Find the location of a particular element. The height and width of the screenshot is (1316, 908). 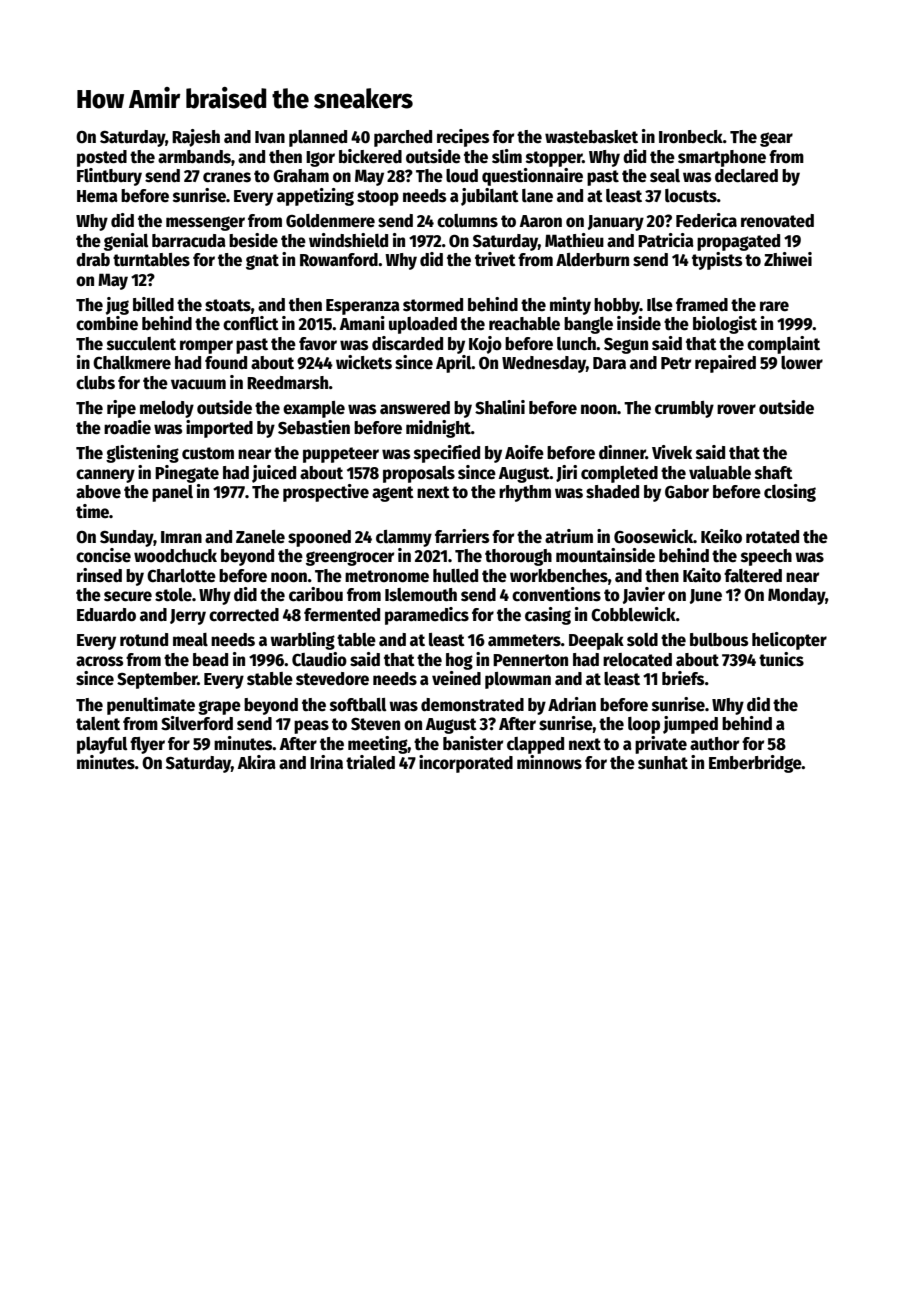

Vivek is located at coordinates (672, 452).
